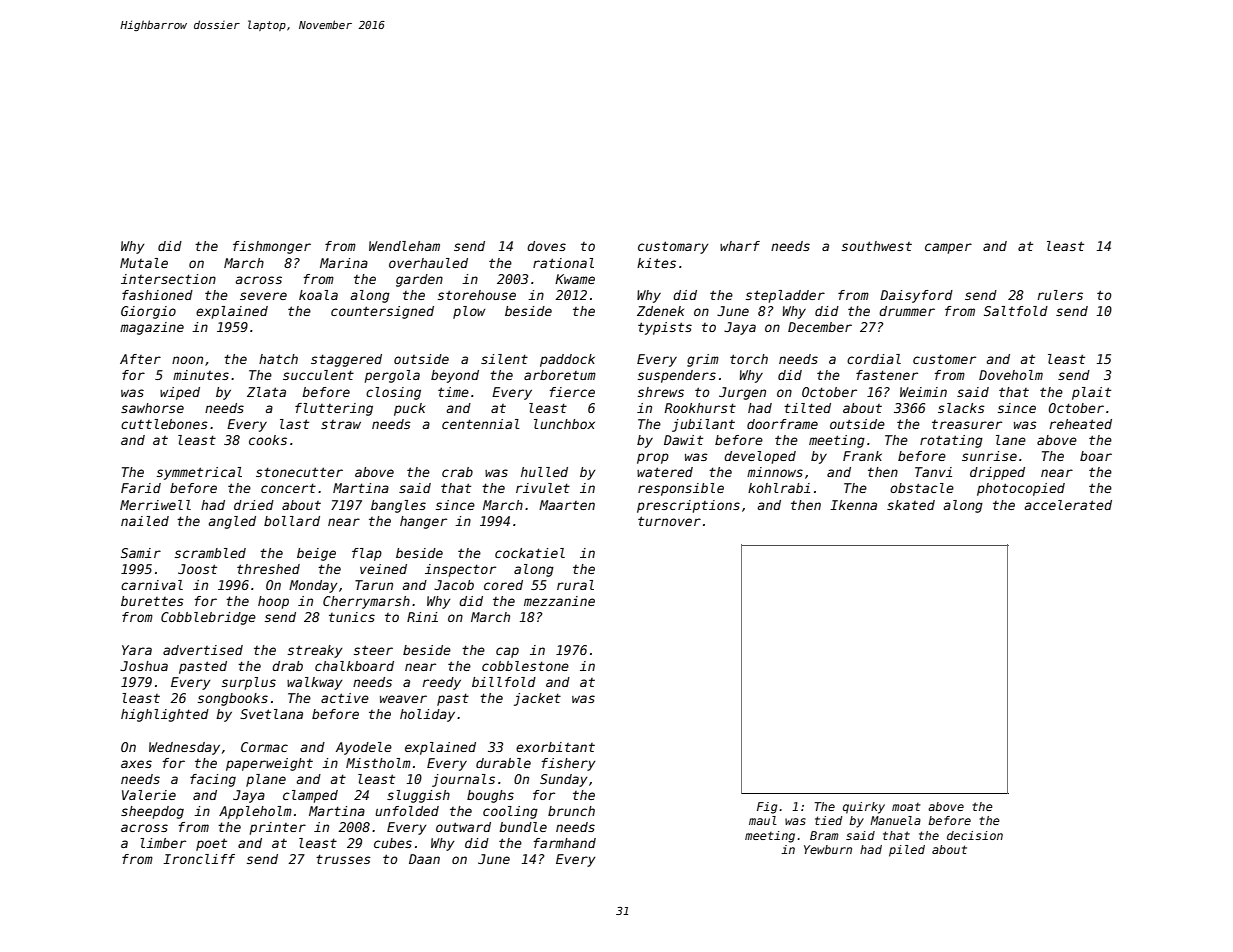  Describe the element at coordinates (673, 247) in the screenshot. I see `customary` at that location.
